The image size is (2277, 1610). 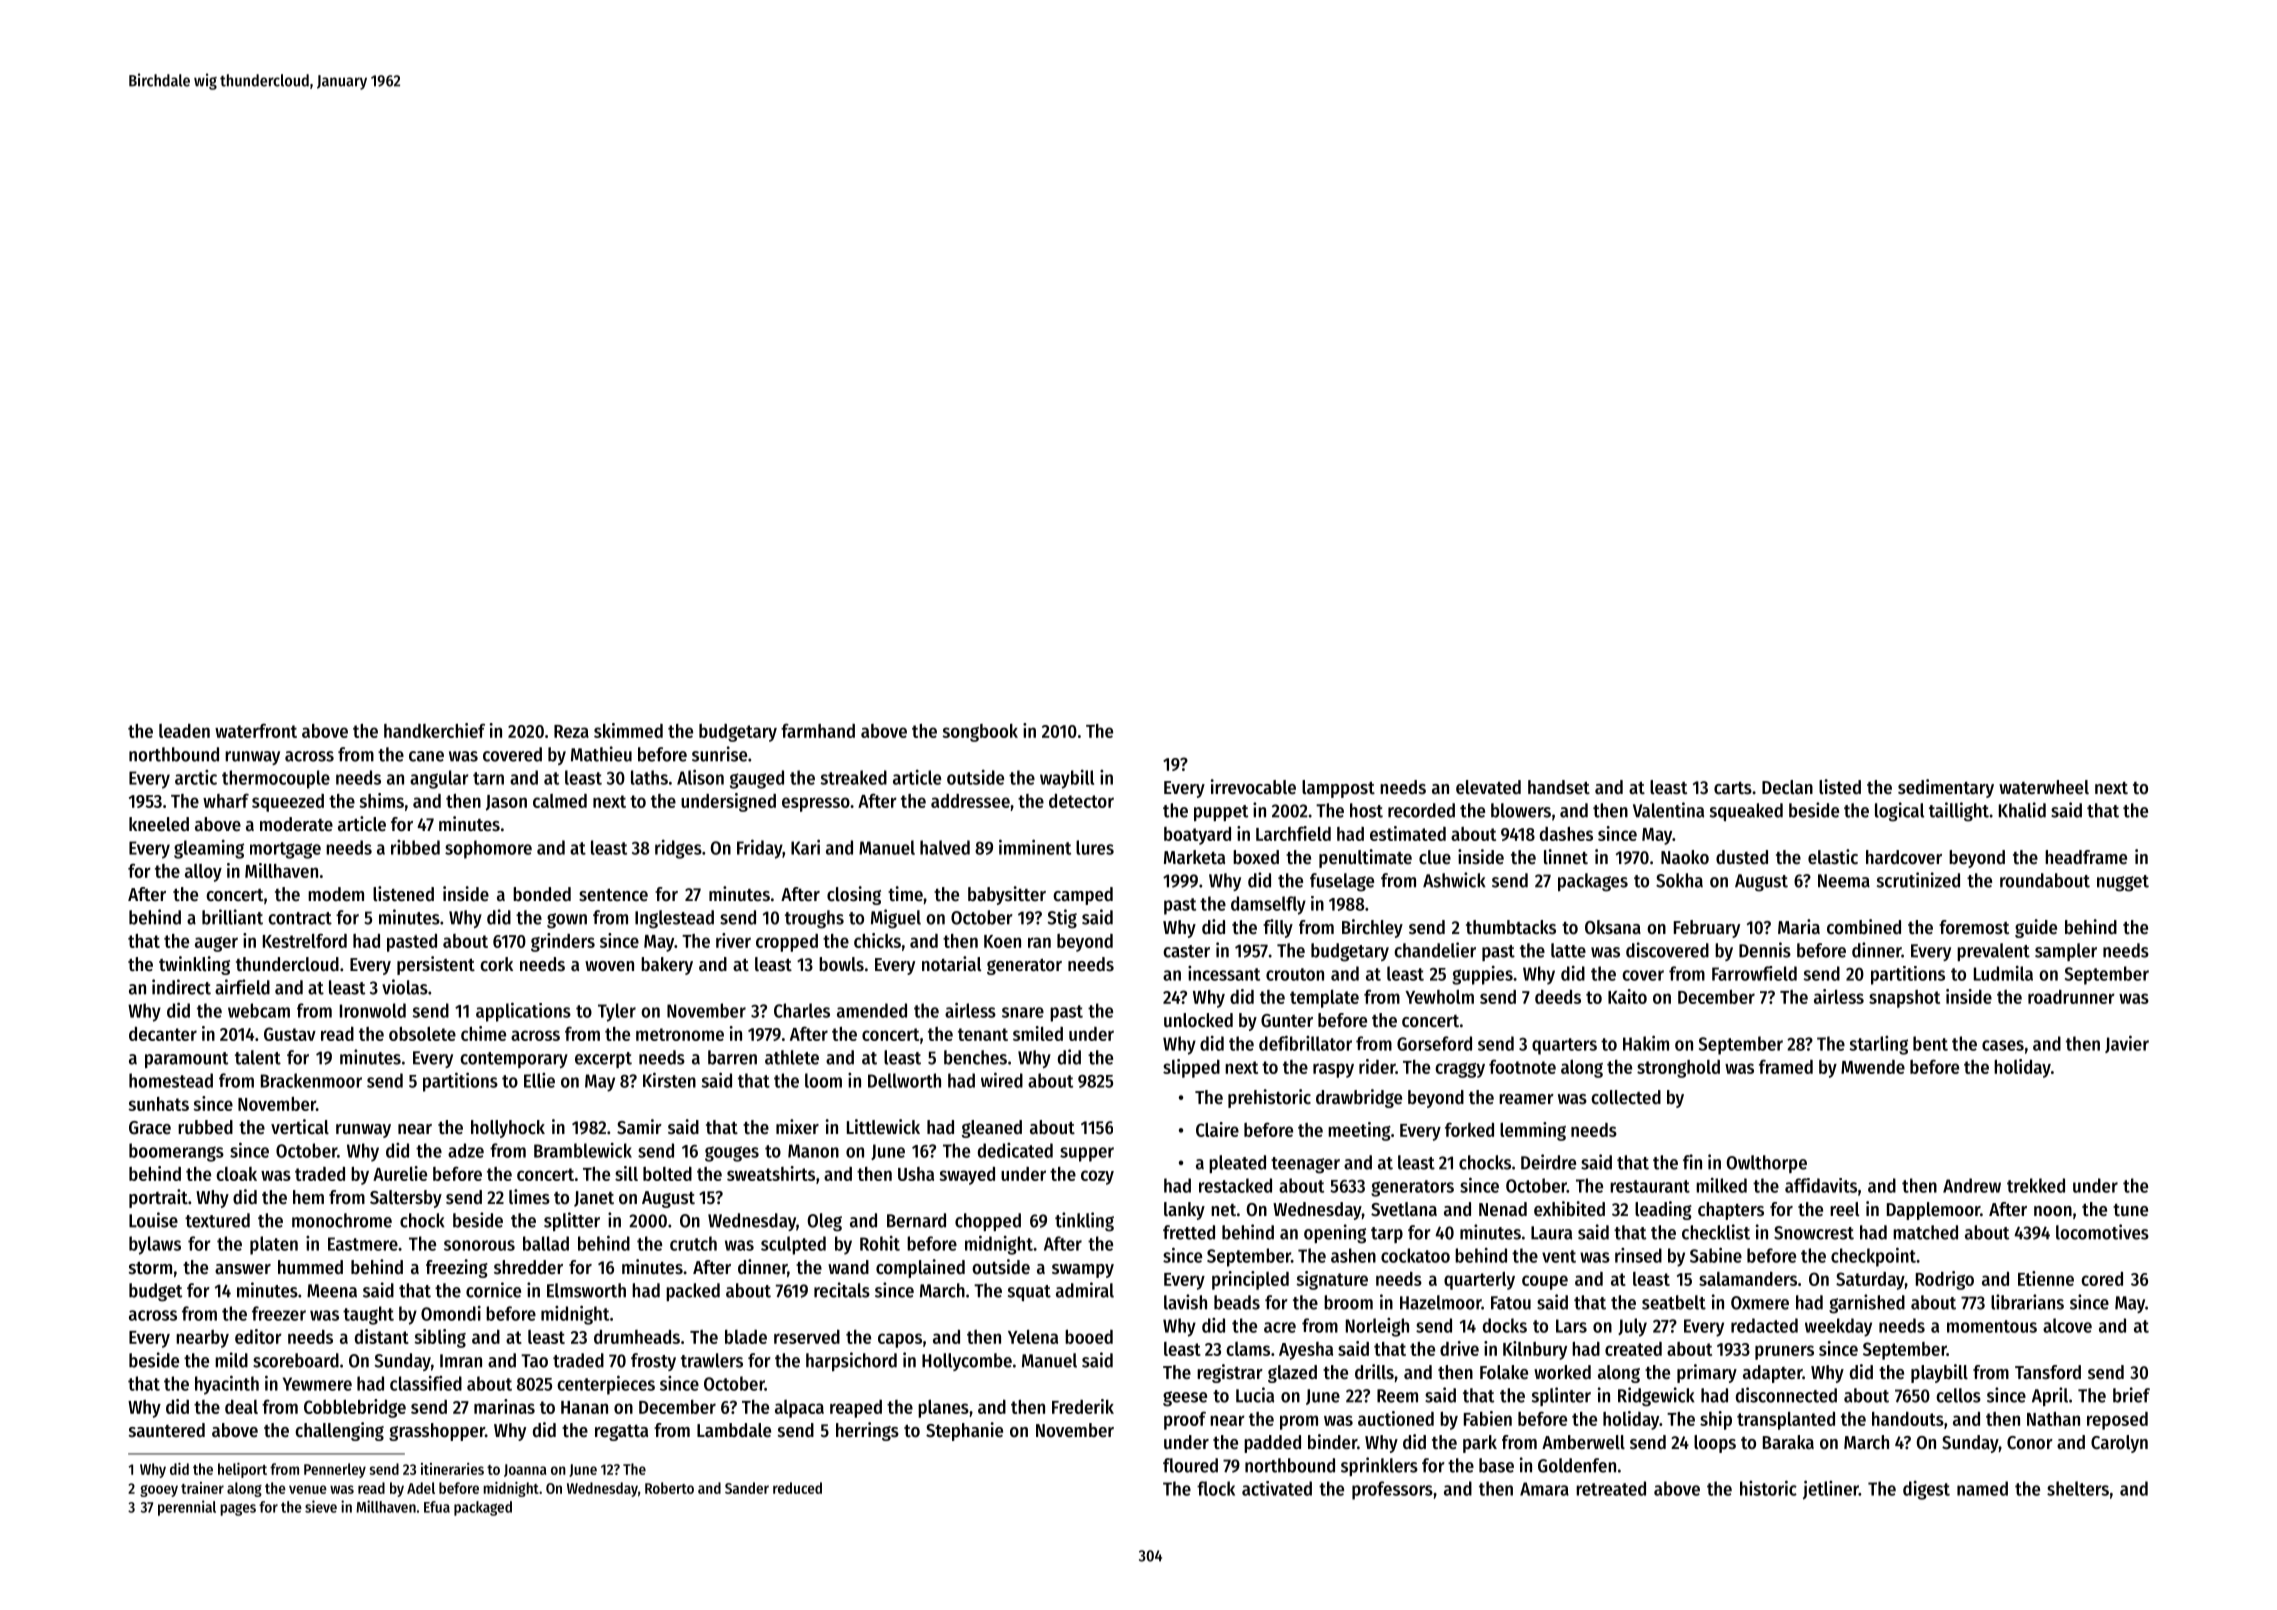 What do you see at coordinates (311, 1080) in the page?
I see `Brackenmoor` at bounding box center [311, 1080].
